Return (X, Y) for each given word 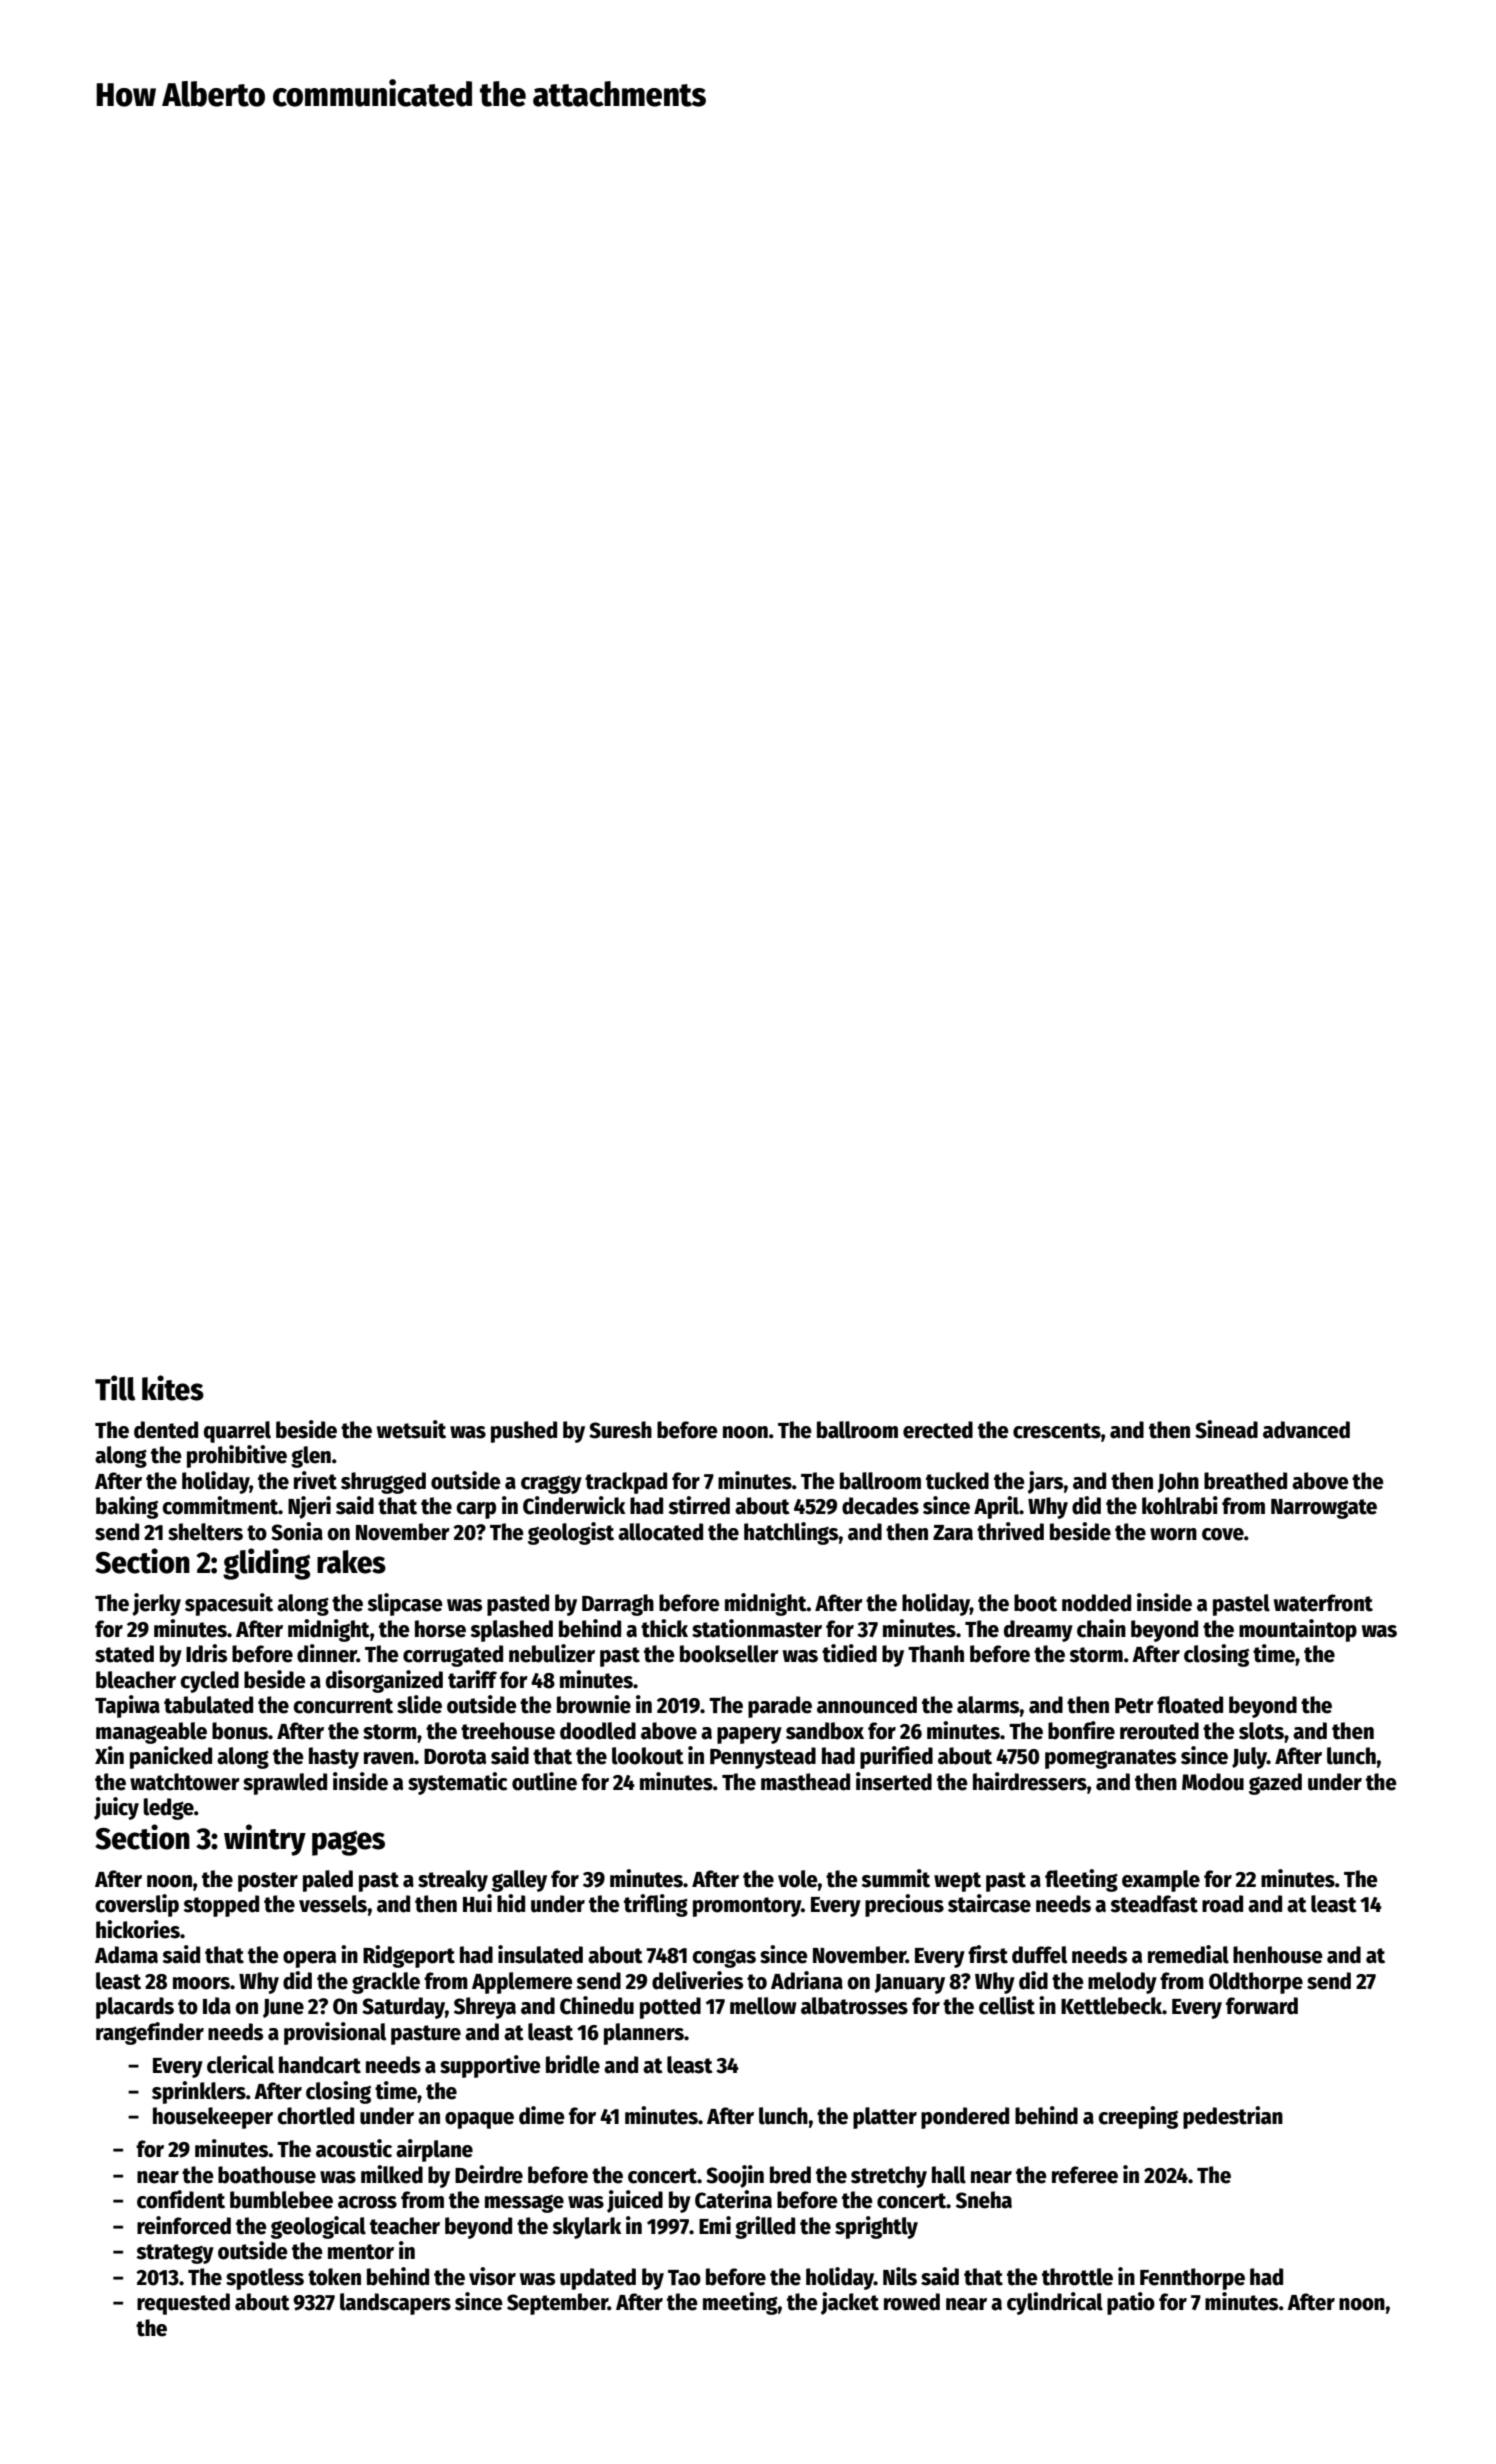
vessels (333, 1904)
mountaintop (1298, 1630)
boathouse (267, 2175)
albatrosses (854, 2006)
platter (885, 2118)
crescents (1057, 1431)
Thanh (936, 1654)
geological (318, 2227)
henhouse (1278, 1955)
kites (173, 1388)
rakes (351, 1562)
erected (938, 1430)
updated (598, 2279)
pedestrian (1233, 2117)
